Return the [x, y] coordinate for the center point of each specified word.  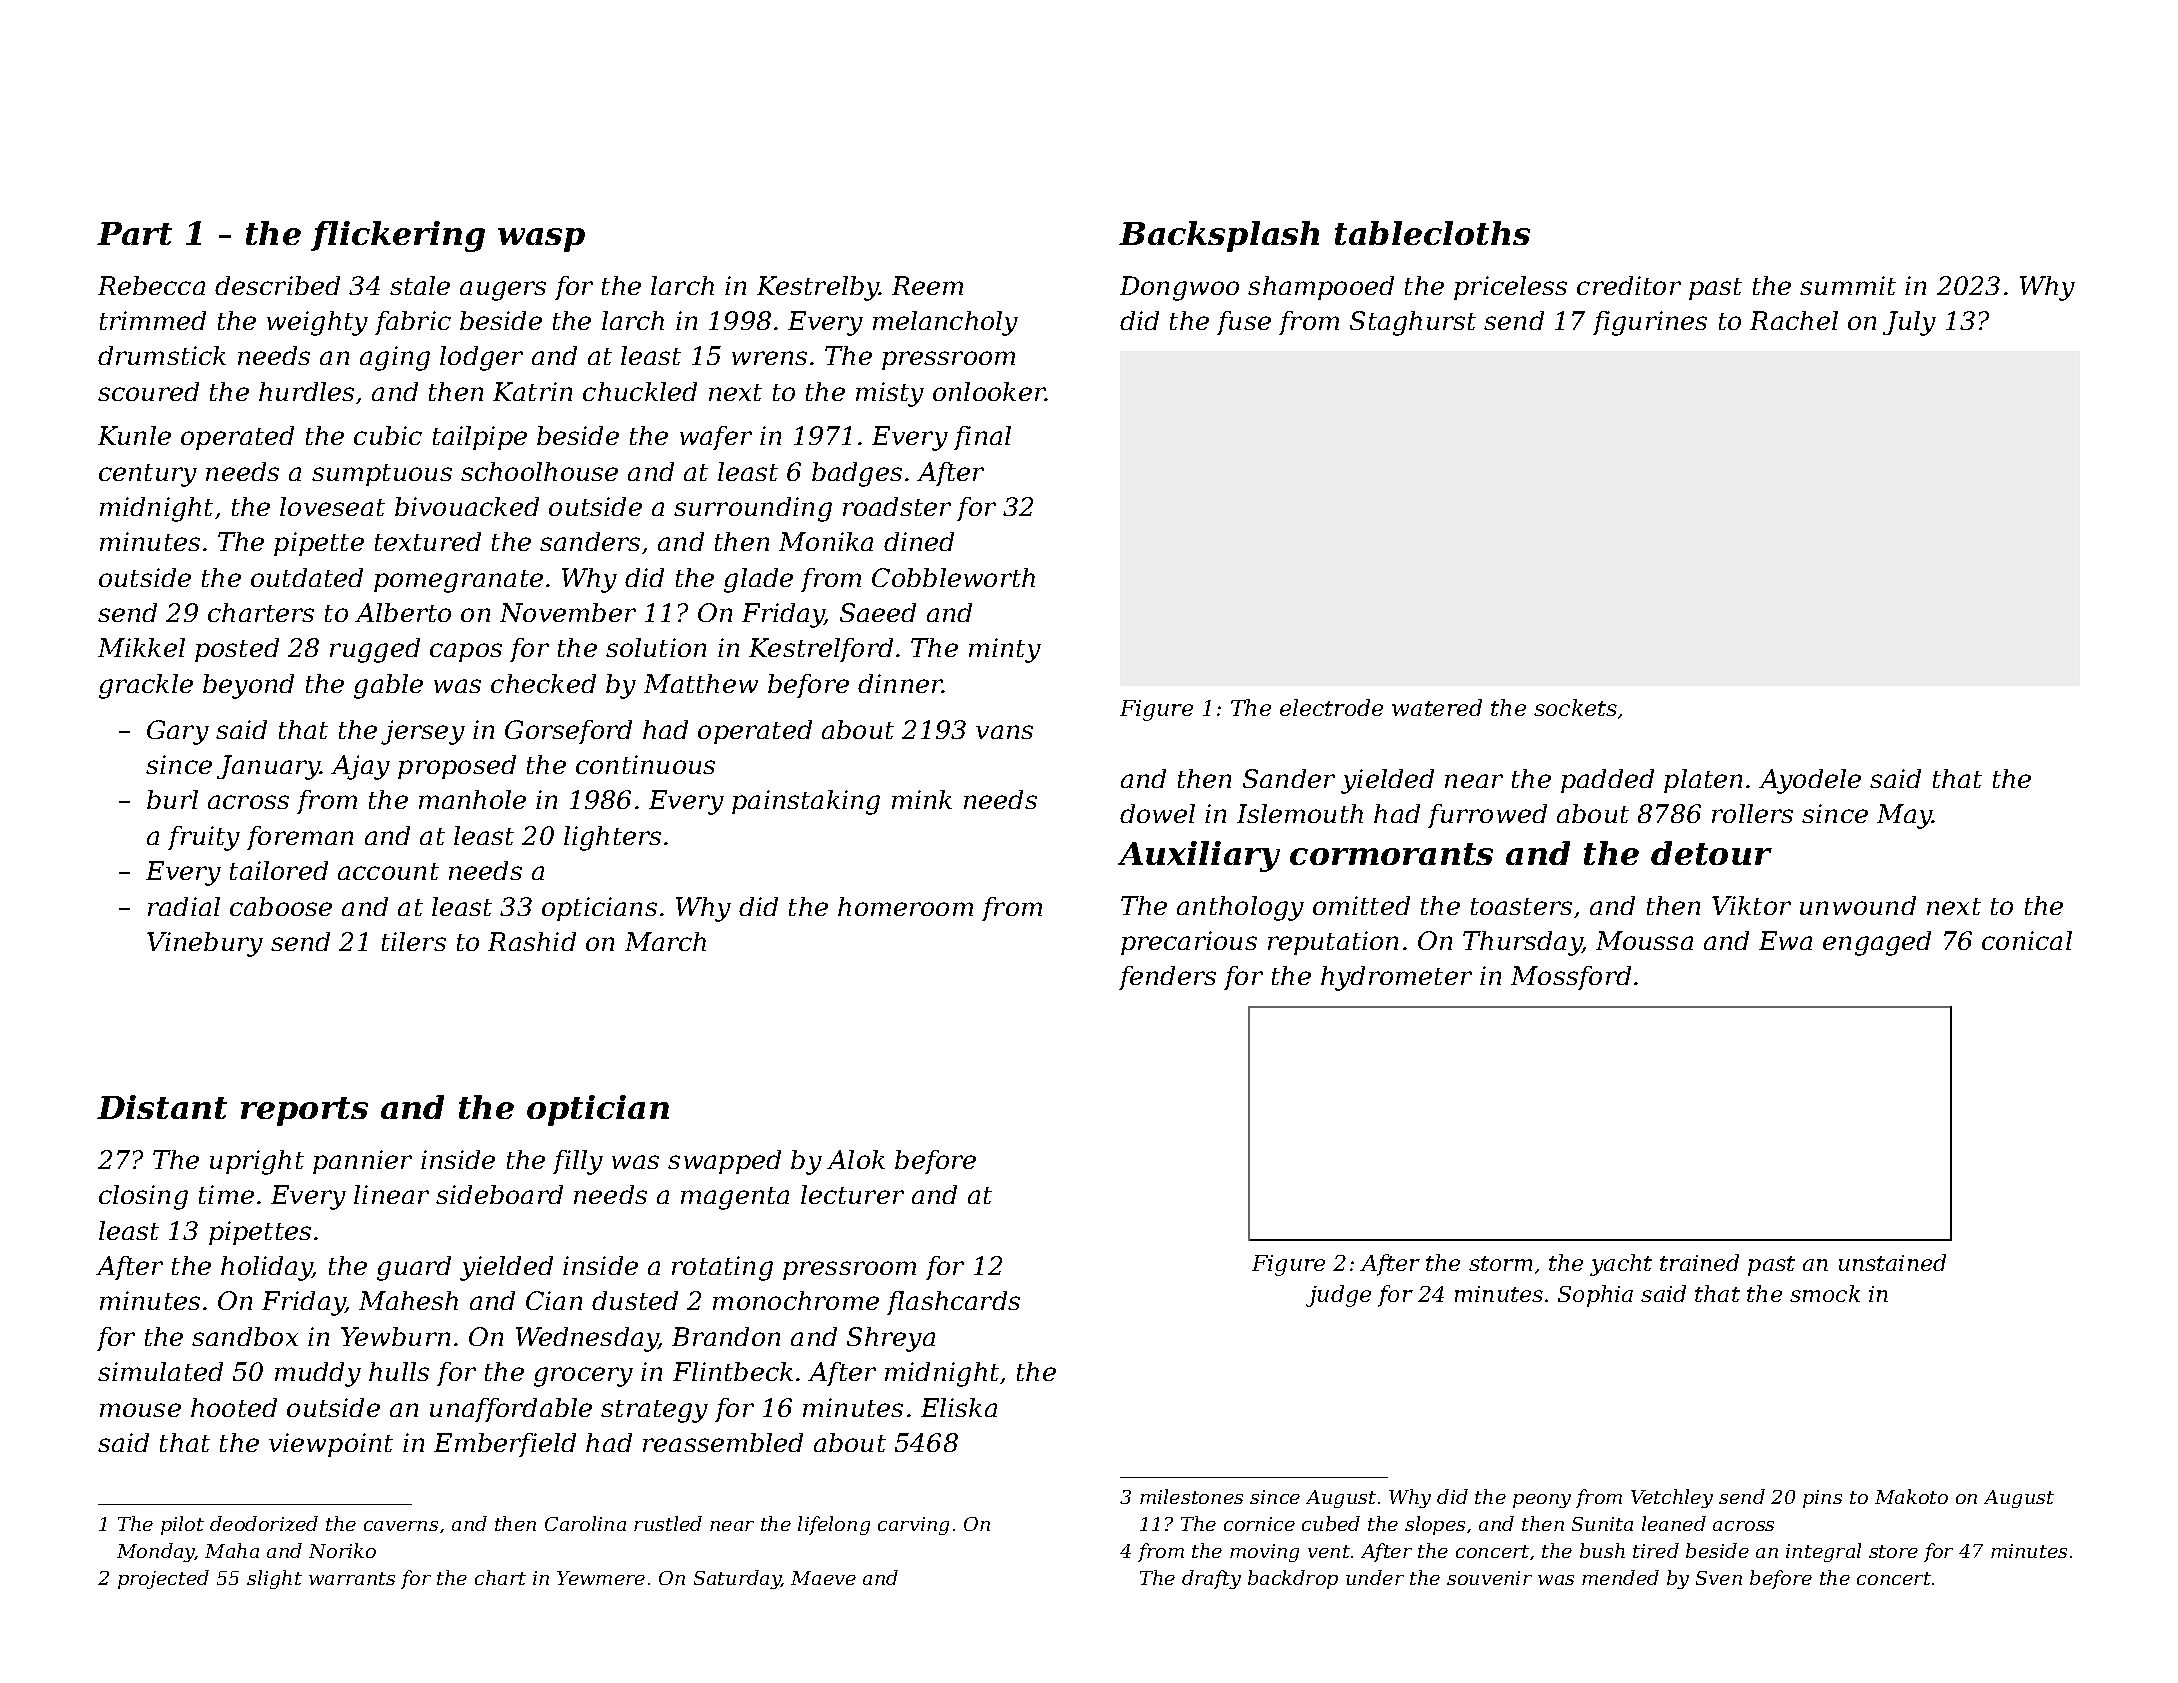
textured [428, 541]
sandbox [245, 1336]
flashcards [953, 1303]
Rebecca [151, 285]
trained [1699, 1262]
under [1375, 1577]
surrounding [753, 509]
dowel [1157, 813]
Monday [156, 1552]
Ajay [360, 767]
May [1905, 816]
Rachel [1794, 320]
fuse [1244, 323]
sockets [1575, 707]
